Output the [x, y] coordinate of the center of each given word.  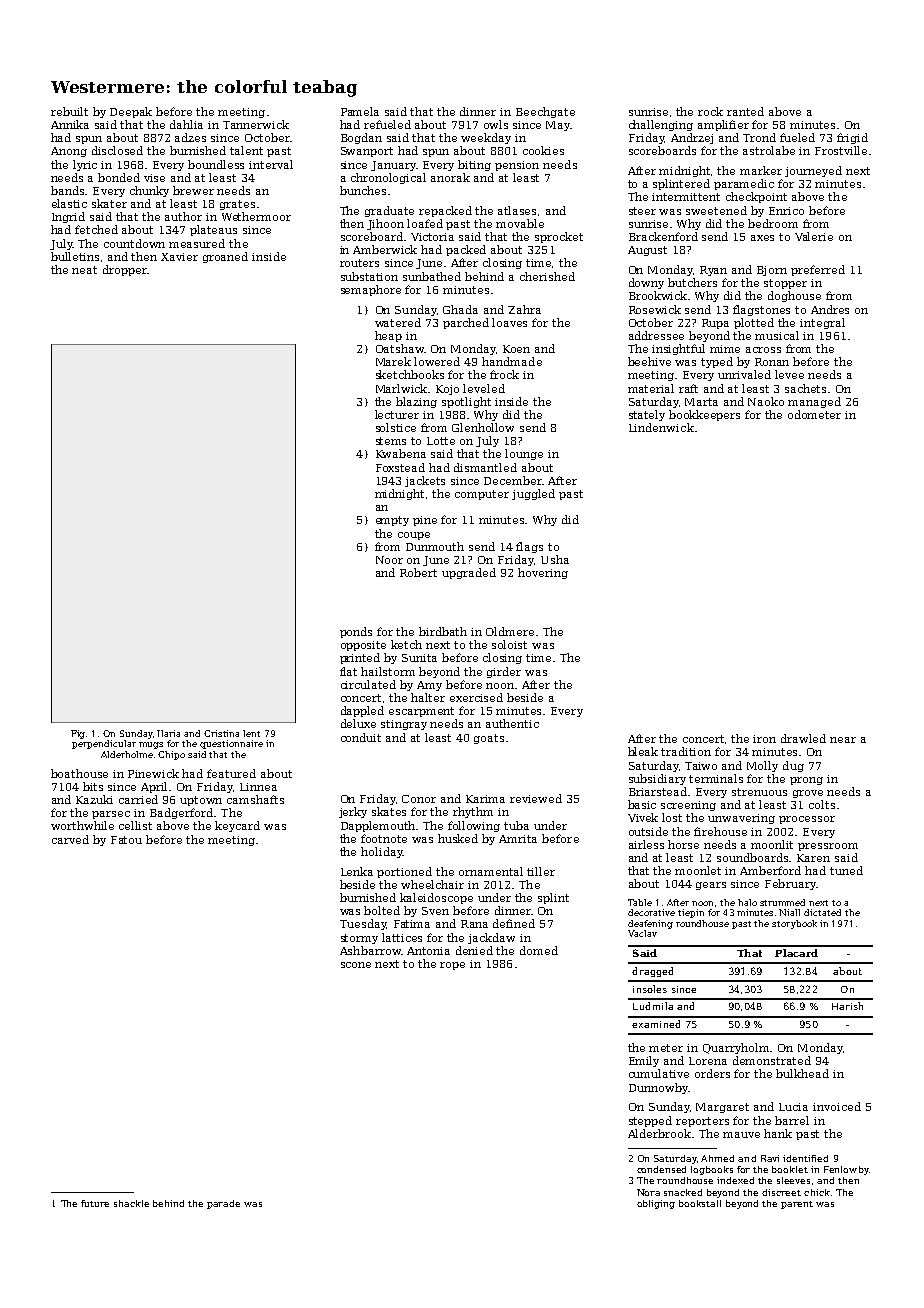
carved [70, 839]
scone [356, 965]
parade [223, 1204]
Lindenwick [661, 427]
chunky [149, 191]
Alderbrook [659, 1133]
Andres [830, 309]
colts [822, 804]
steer [642, 211]
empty [392, 521]
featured [231, 773]
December [513, 480]
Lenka [357, 871]
